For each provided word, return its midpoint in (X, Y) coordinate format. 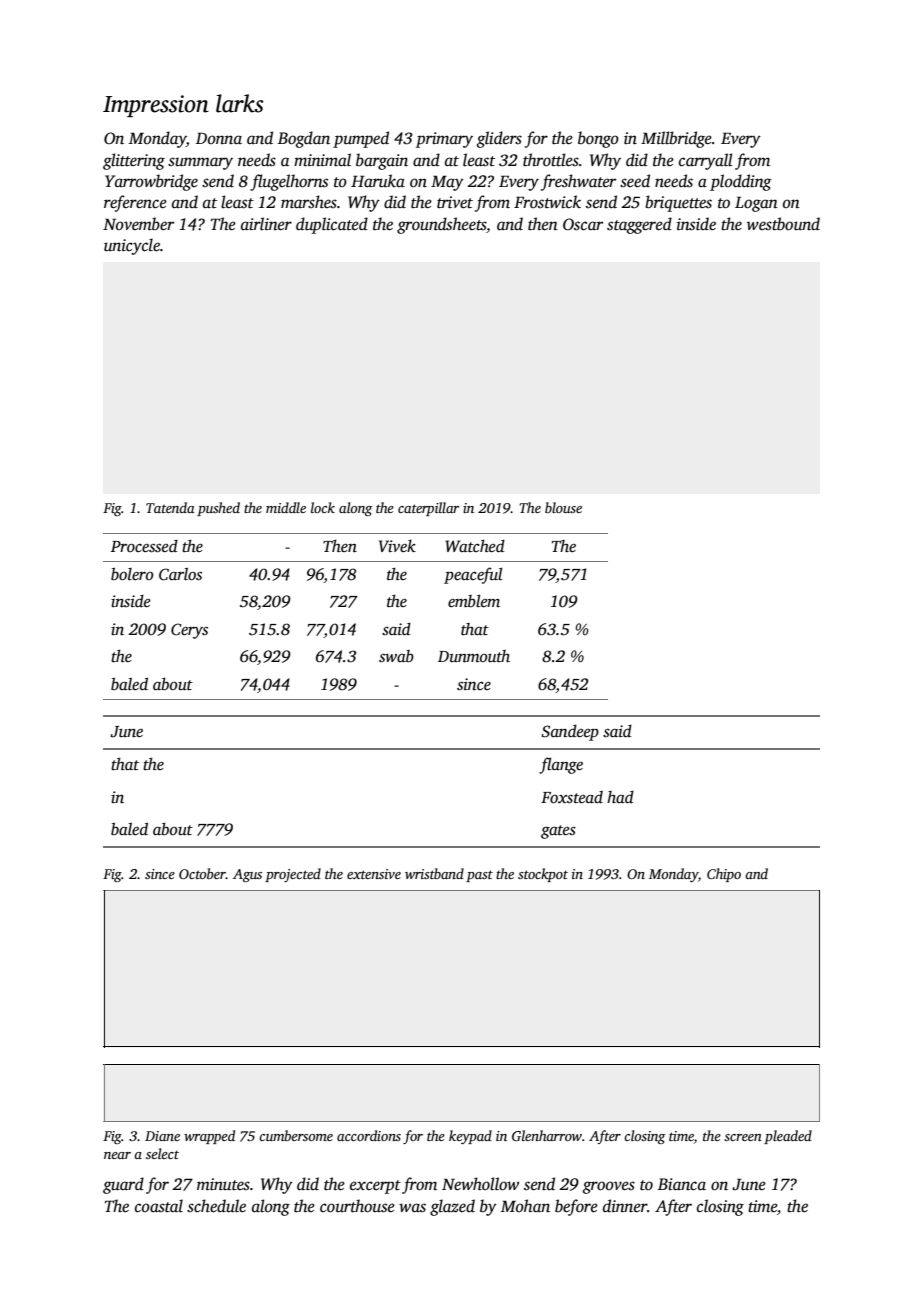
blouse (563, 507)
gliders (499, 139)
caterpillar (428, 509)
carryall (706, 161)
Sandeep (570, 733)
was (412, 1208)
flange (561, 765)
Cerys (189, 631)
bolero (132, 574)
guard (123, 1185)
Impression (156, 106)
